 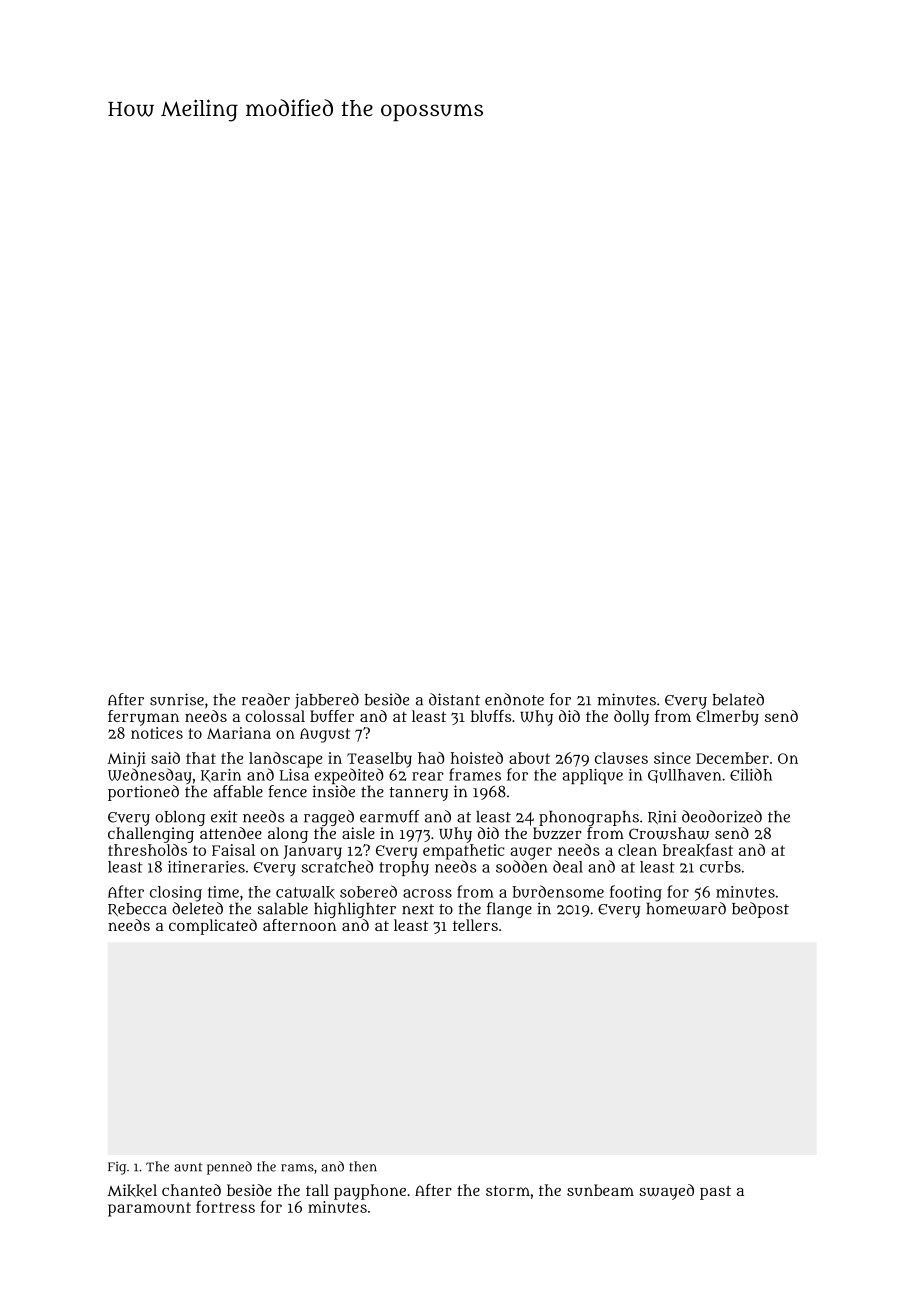 What do you see at coordinates (508, 1191) in the screenshot?
I see `storm` at bounding box center [508, 1191].
